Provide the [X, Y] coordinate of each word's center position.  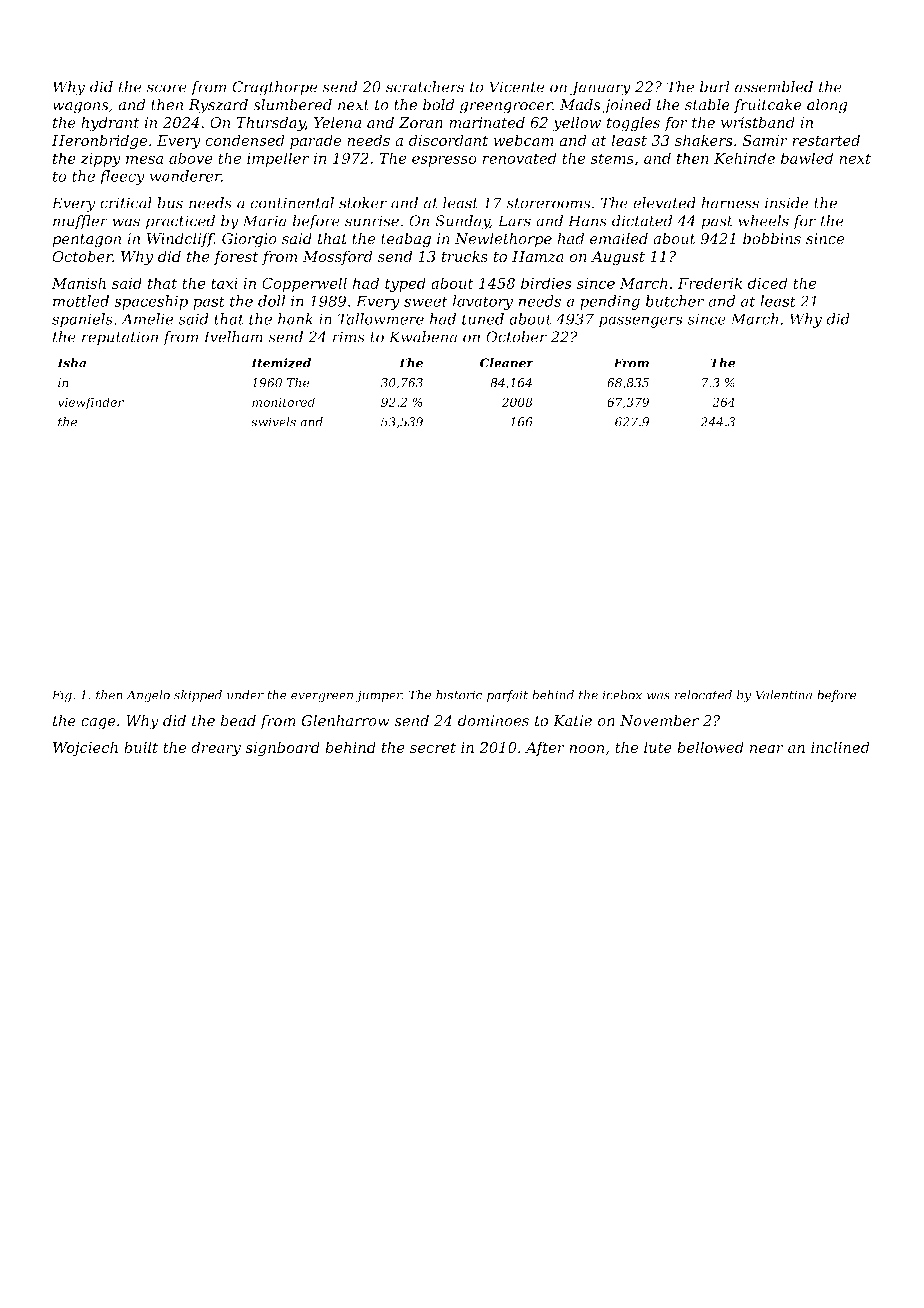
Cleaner [507, 363]
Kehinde [744, 158]
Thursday [271, 124]
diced [767, 283]
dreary [216, 749]
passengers [641, 322]
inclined [840, 747]
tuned [483, 319]
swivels [273, 422]
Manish [79, 283]
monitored [283, 402]
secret [433, 747]
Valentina [784, 695]
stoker [363, 203]
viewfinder [91, 403]
